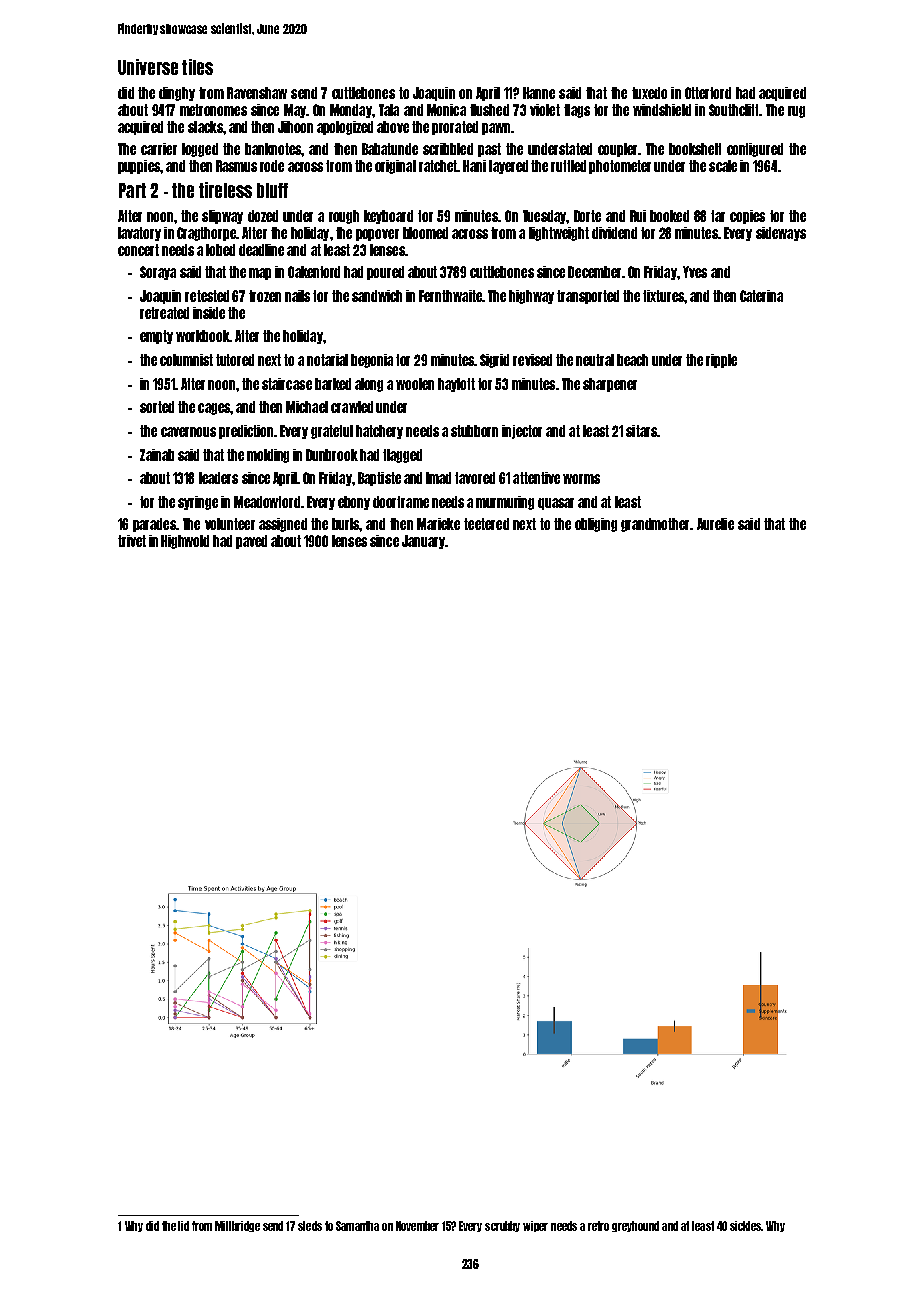  I want to click on Ravenshaw, so click(257, 93).
